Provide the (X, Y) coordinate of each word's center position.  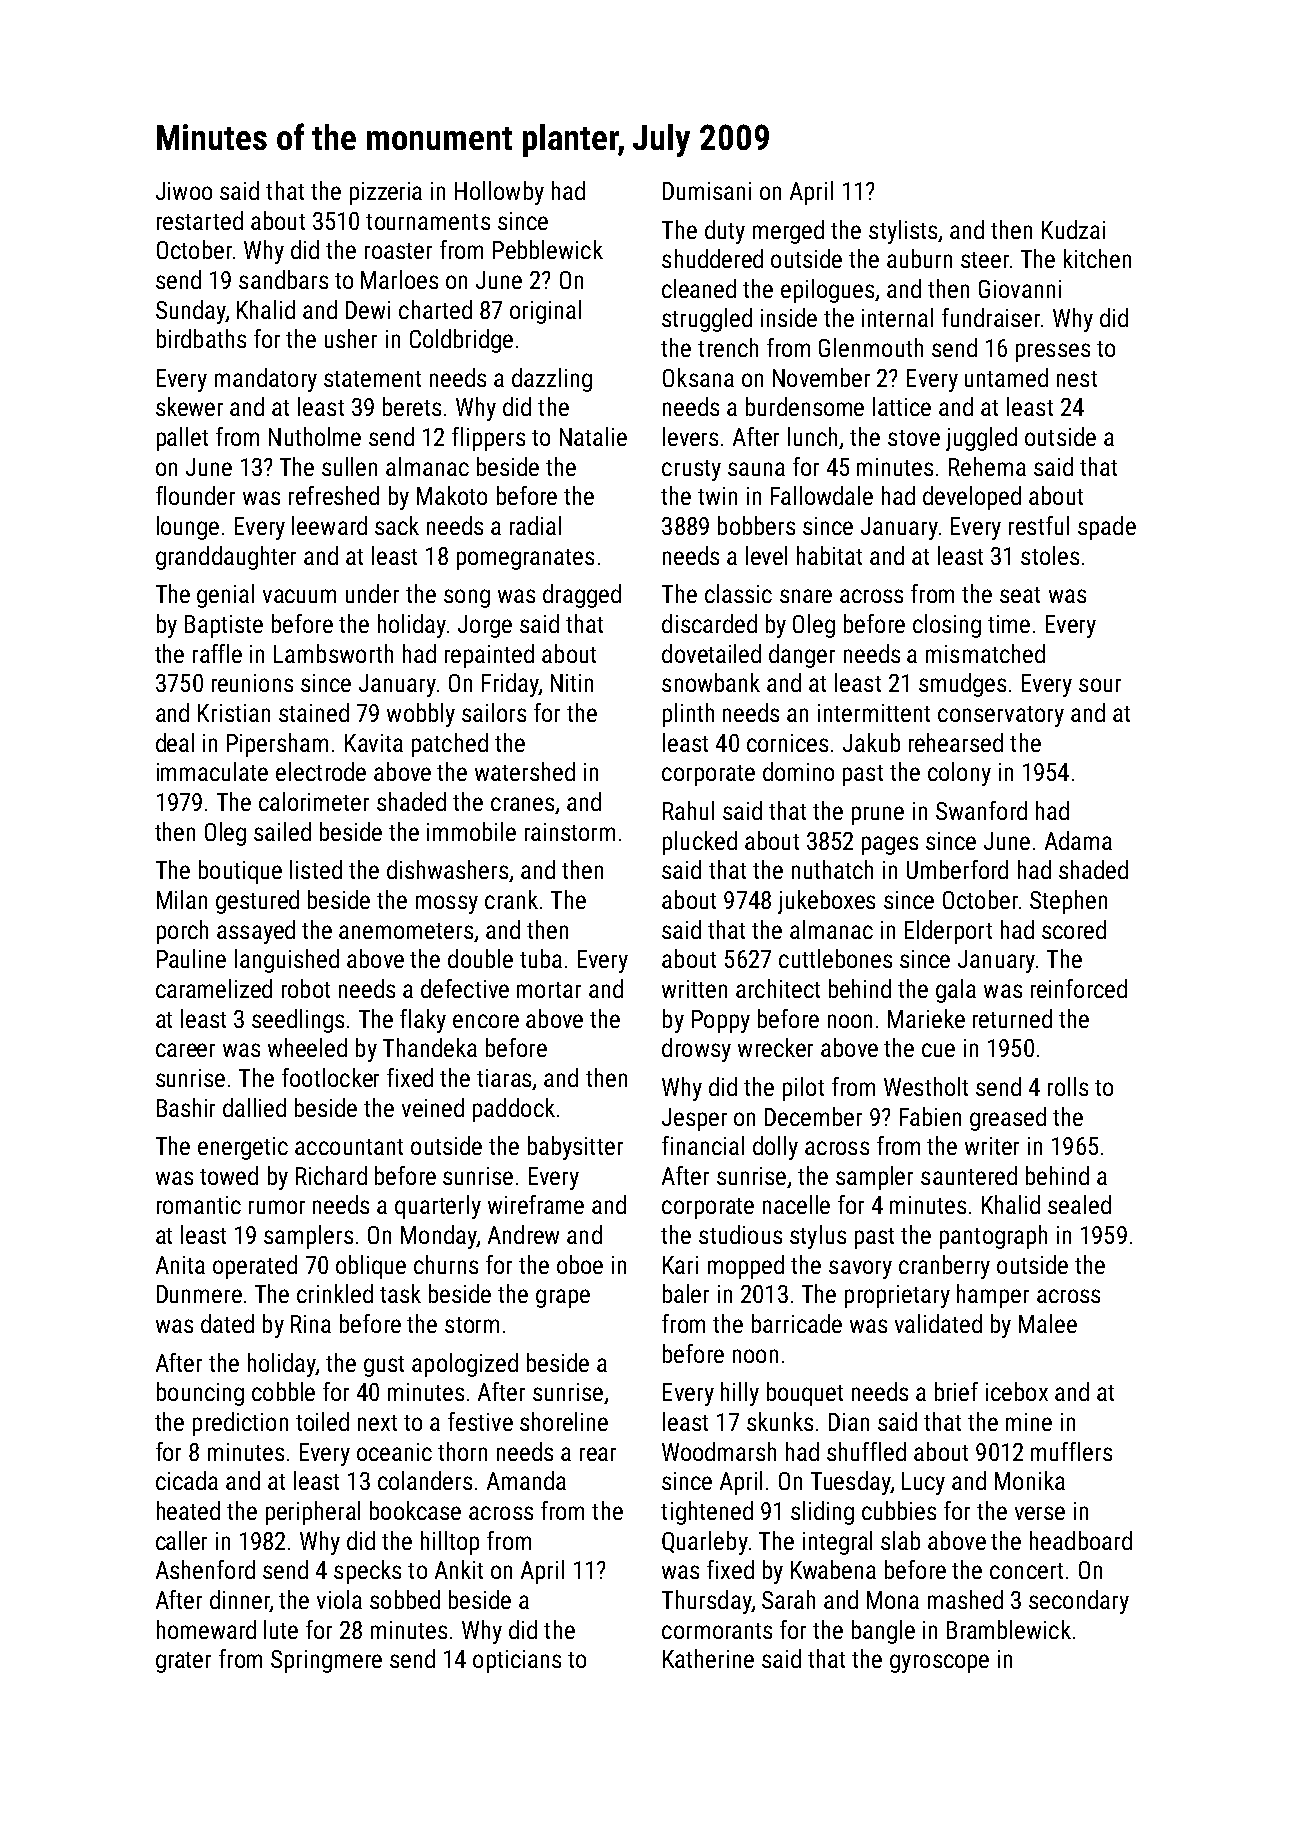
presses (1053, 352)
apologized (465, 1365)
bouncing (200, 1394)
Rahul (688, 810)
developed (972, 498)
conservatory (1001, 716)
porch (182, 932)
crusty (691, 470)
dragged (582, 596)
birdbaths (201, 338)
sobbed (405, 1599)
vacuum (299, 596)
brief (956, 1391)
